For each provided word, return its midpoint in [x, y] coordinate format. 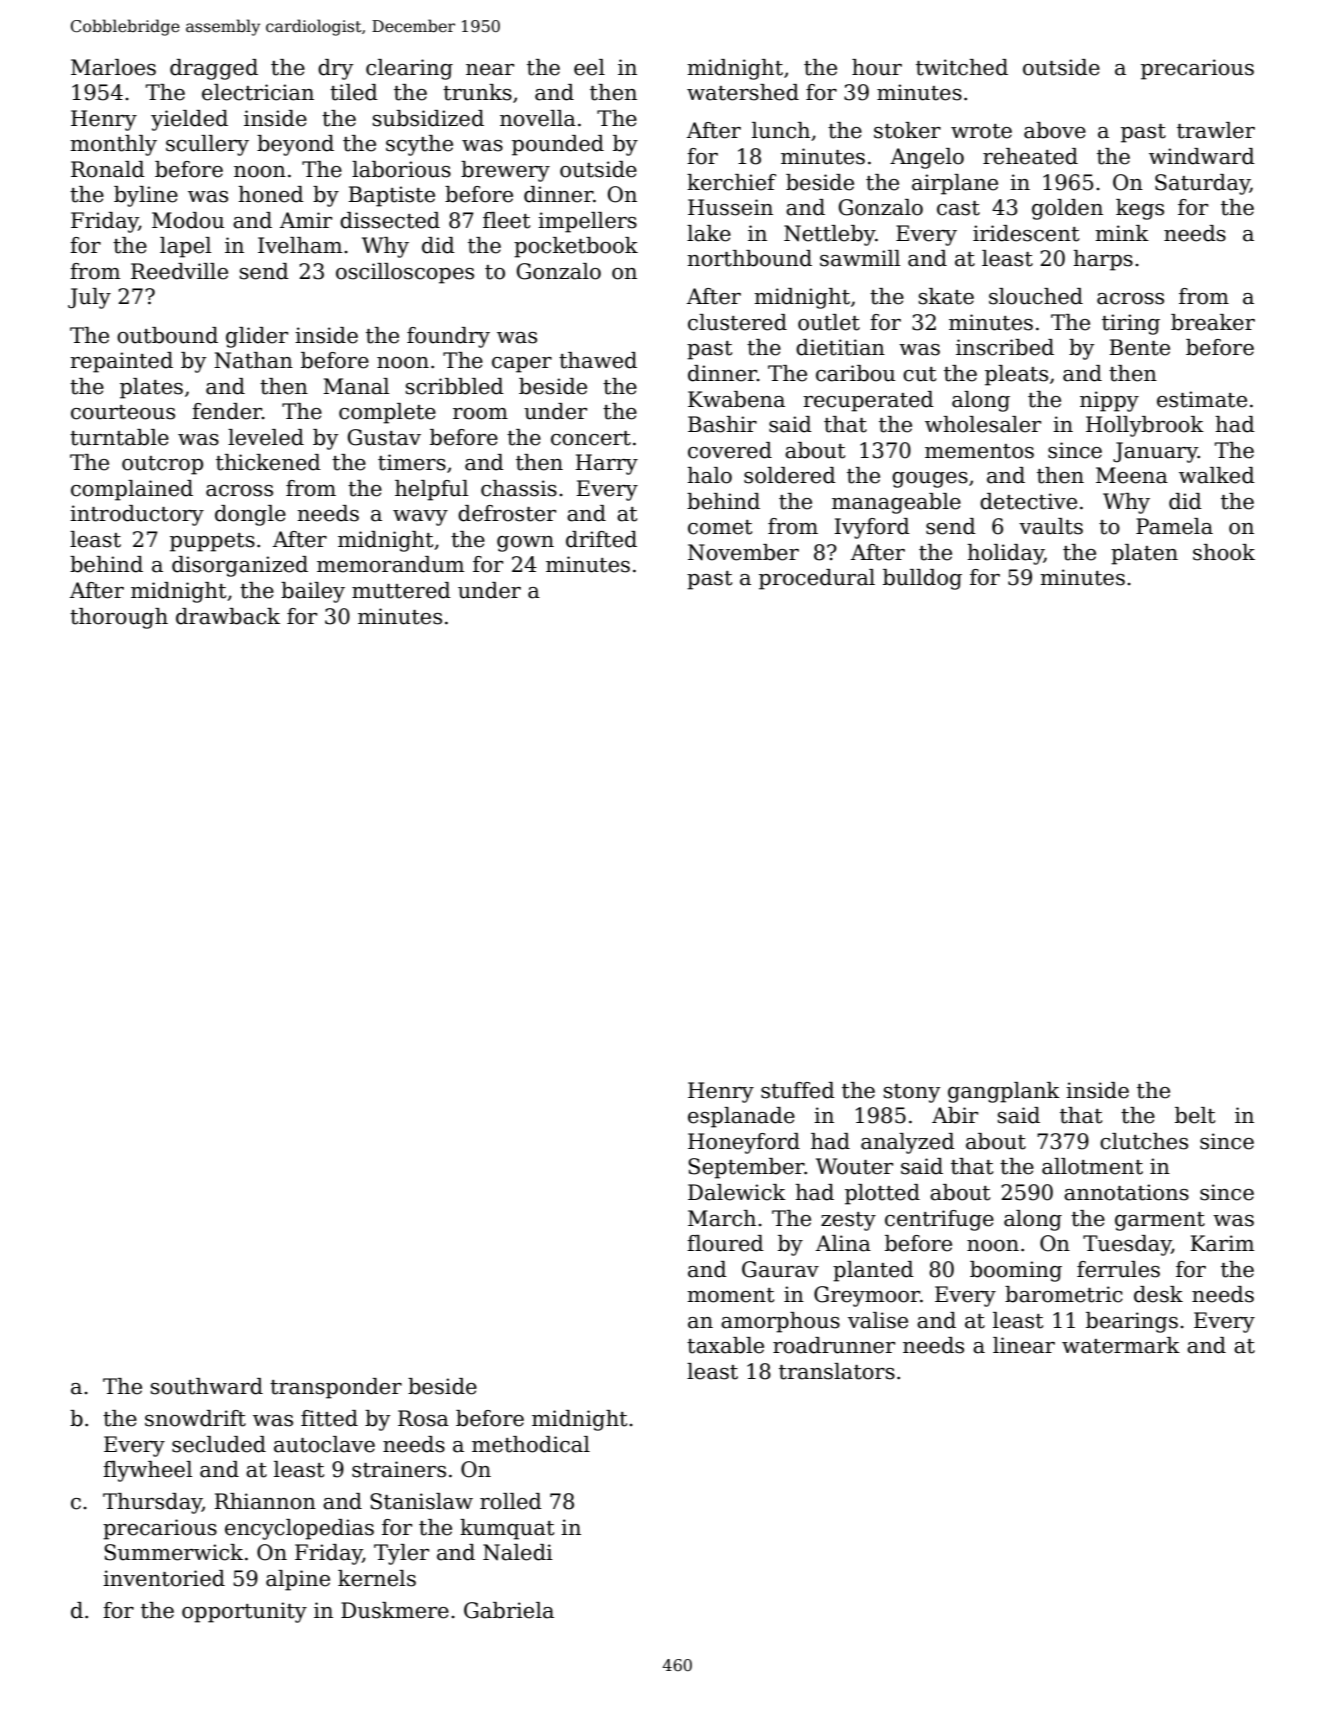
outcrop [162, 465]
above [1055, 130]
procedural [817, 579]
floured [725, 1243]
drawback [228, 616]
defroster [507, 513]
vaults [1051, 526]
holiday [1005, 554]
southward [207, 1386]
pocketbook [576, 247]
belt [1195, 1115]
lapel [185, 247]
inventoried [164, 1578]
